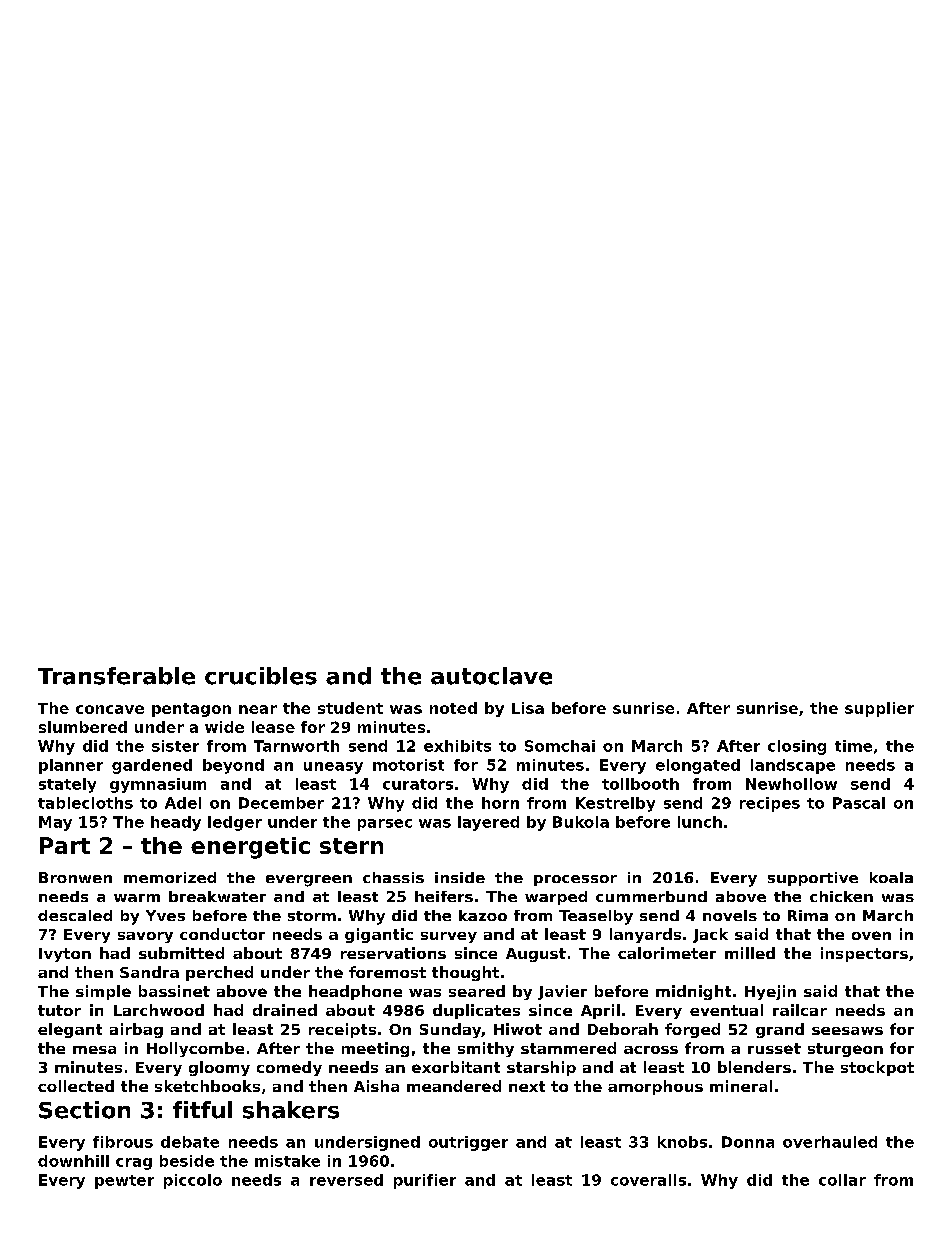  I want to click on coveralls, so click(648, 1180).
